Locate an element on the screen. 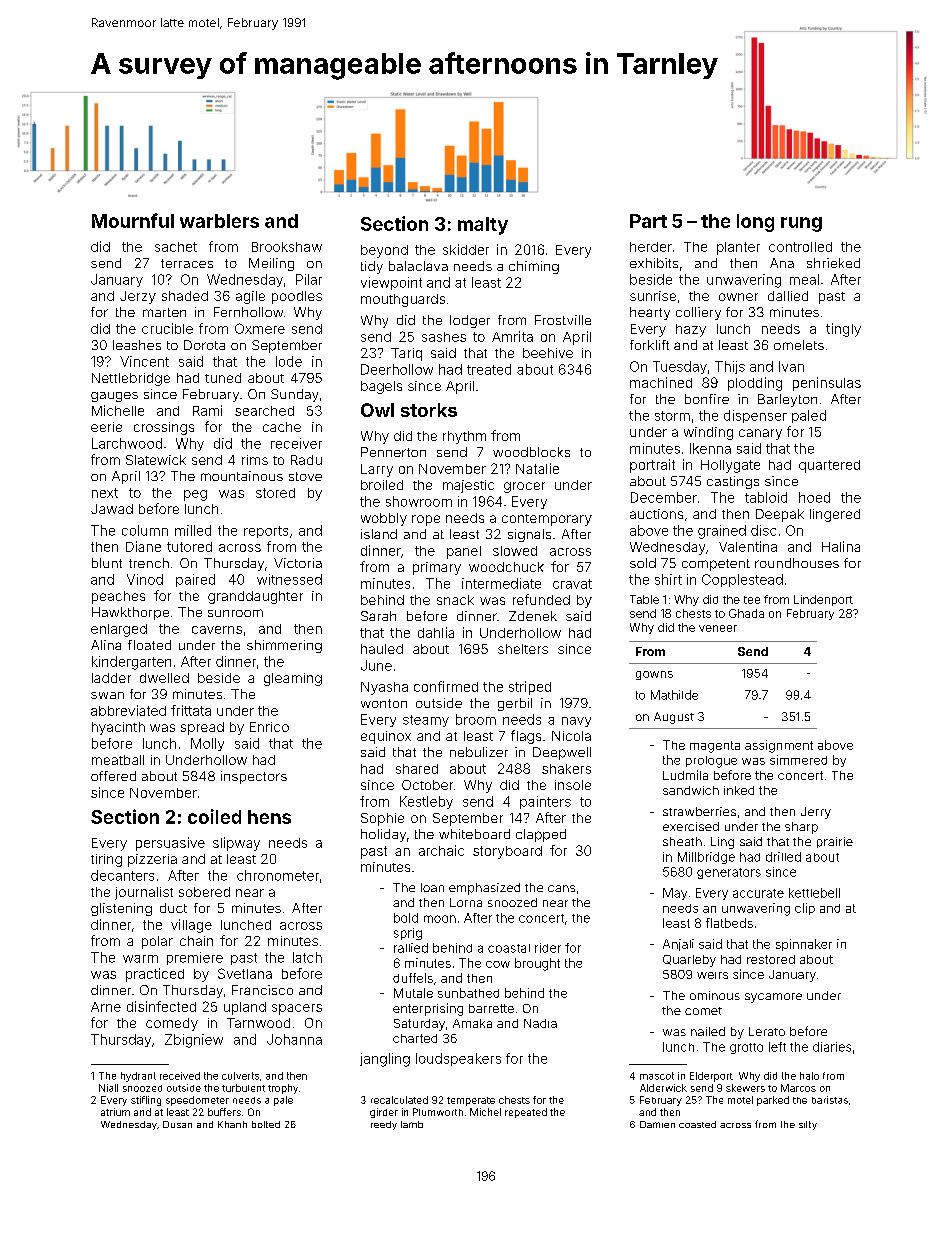  offered is located at coordinates (113, 776).
